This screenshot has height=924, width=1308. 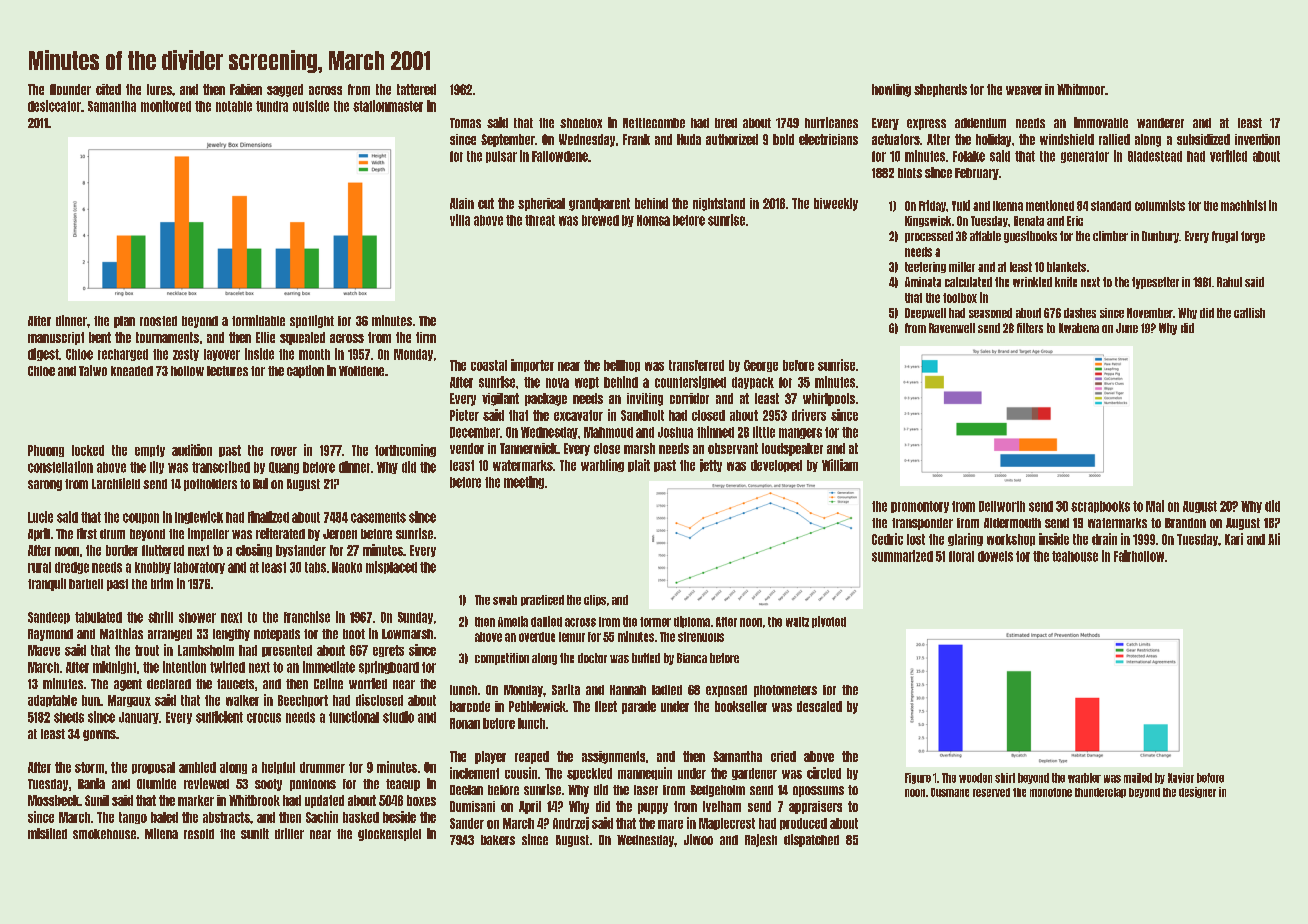 I want to click on tattered, so click(x=416, y=89).
